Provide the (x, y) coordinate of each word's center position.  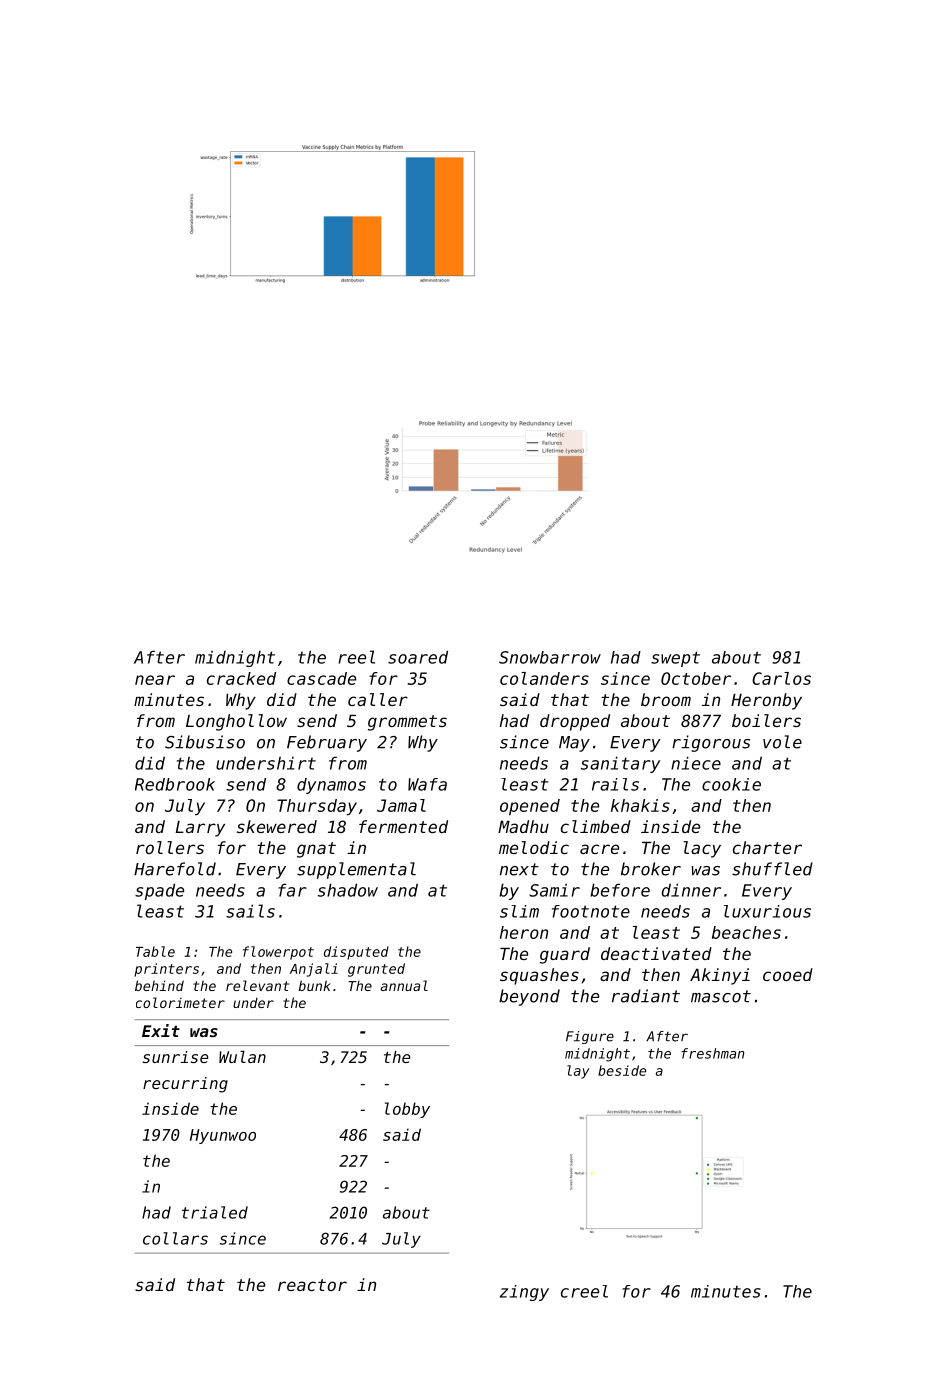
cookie (731, 784)
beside (622, 1070)
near (155, 680)
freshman (712, 1053)
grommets (407, 723)
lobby (407, 1110)
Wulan (242, 1057)
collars (175, 1238)
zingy (524, 1293)
